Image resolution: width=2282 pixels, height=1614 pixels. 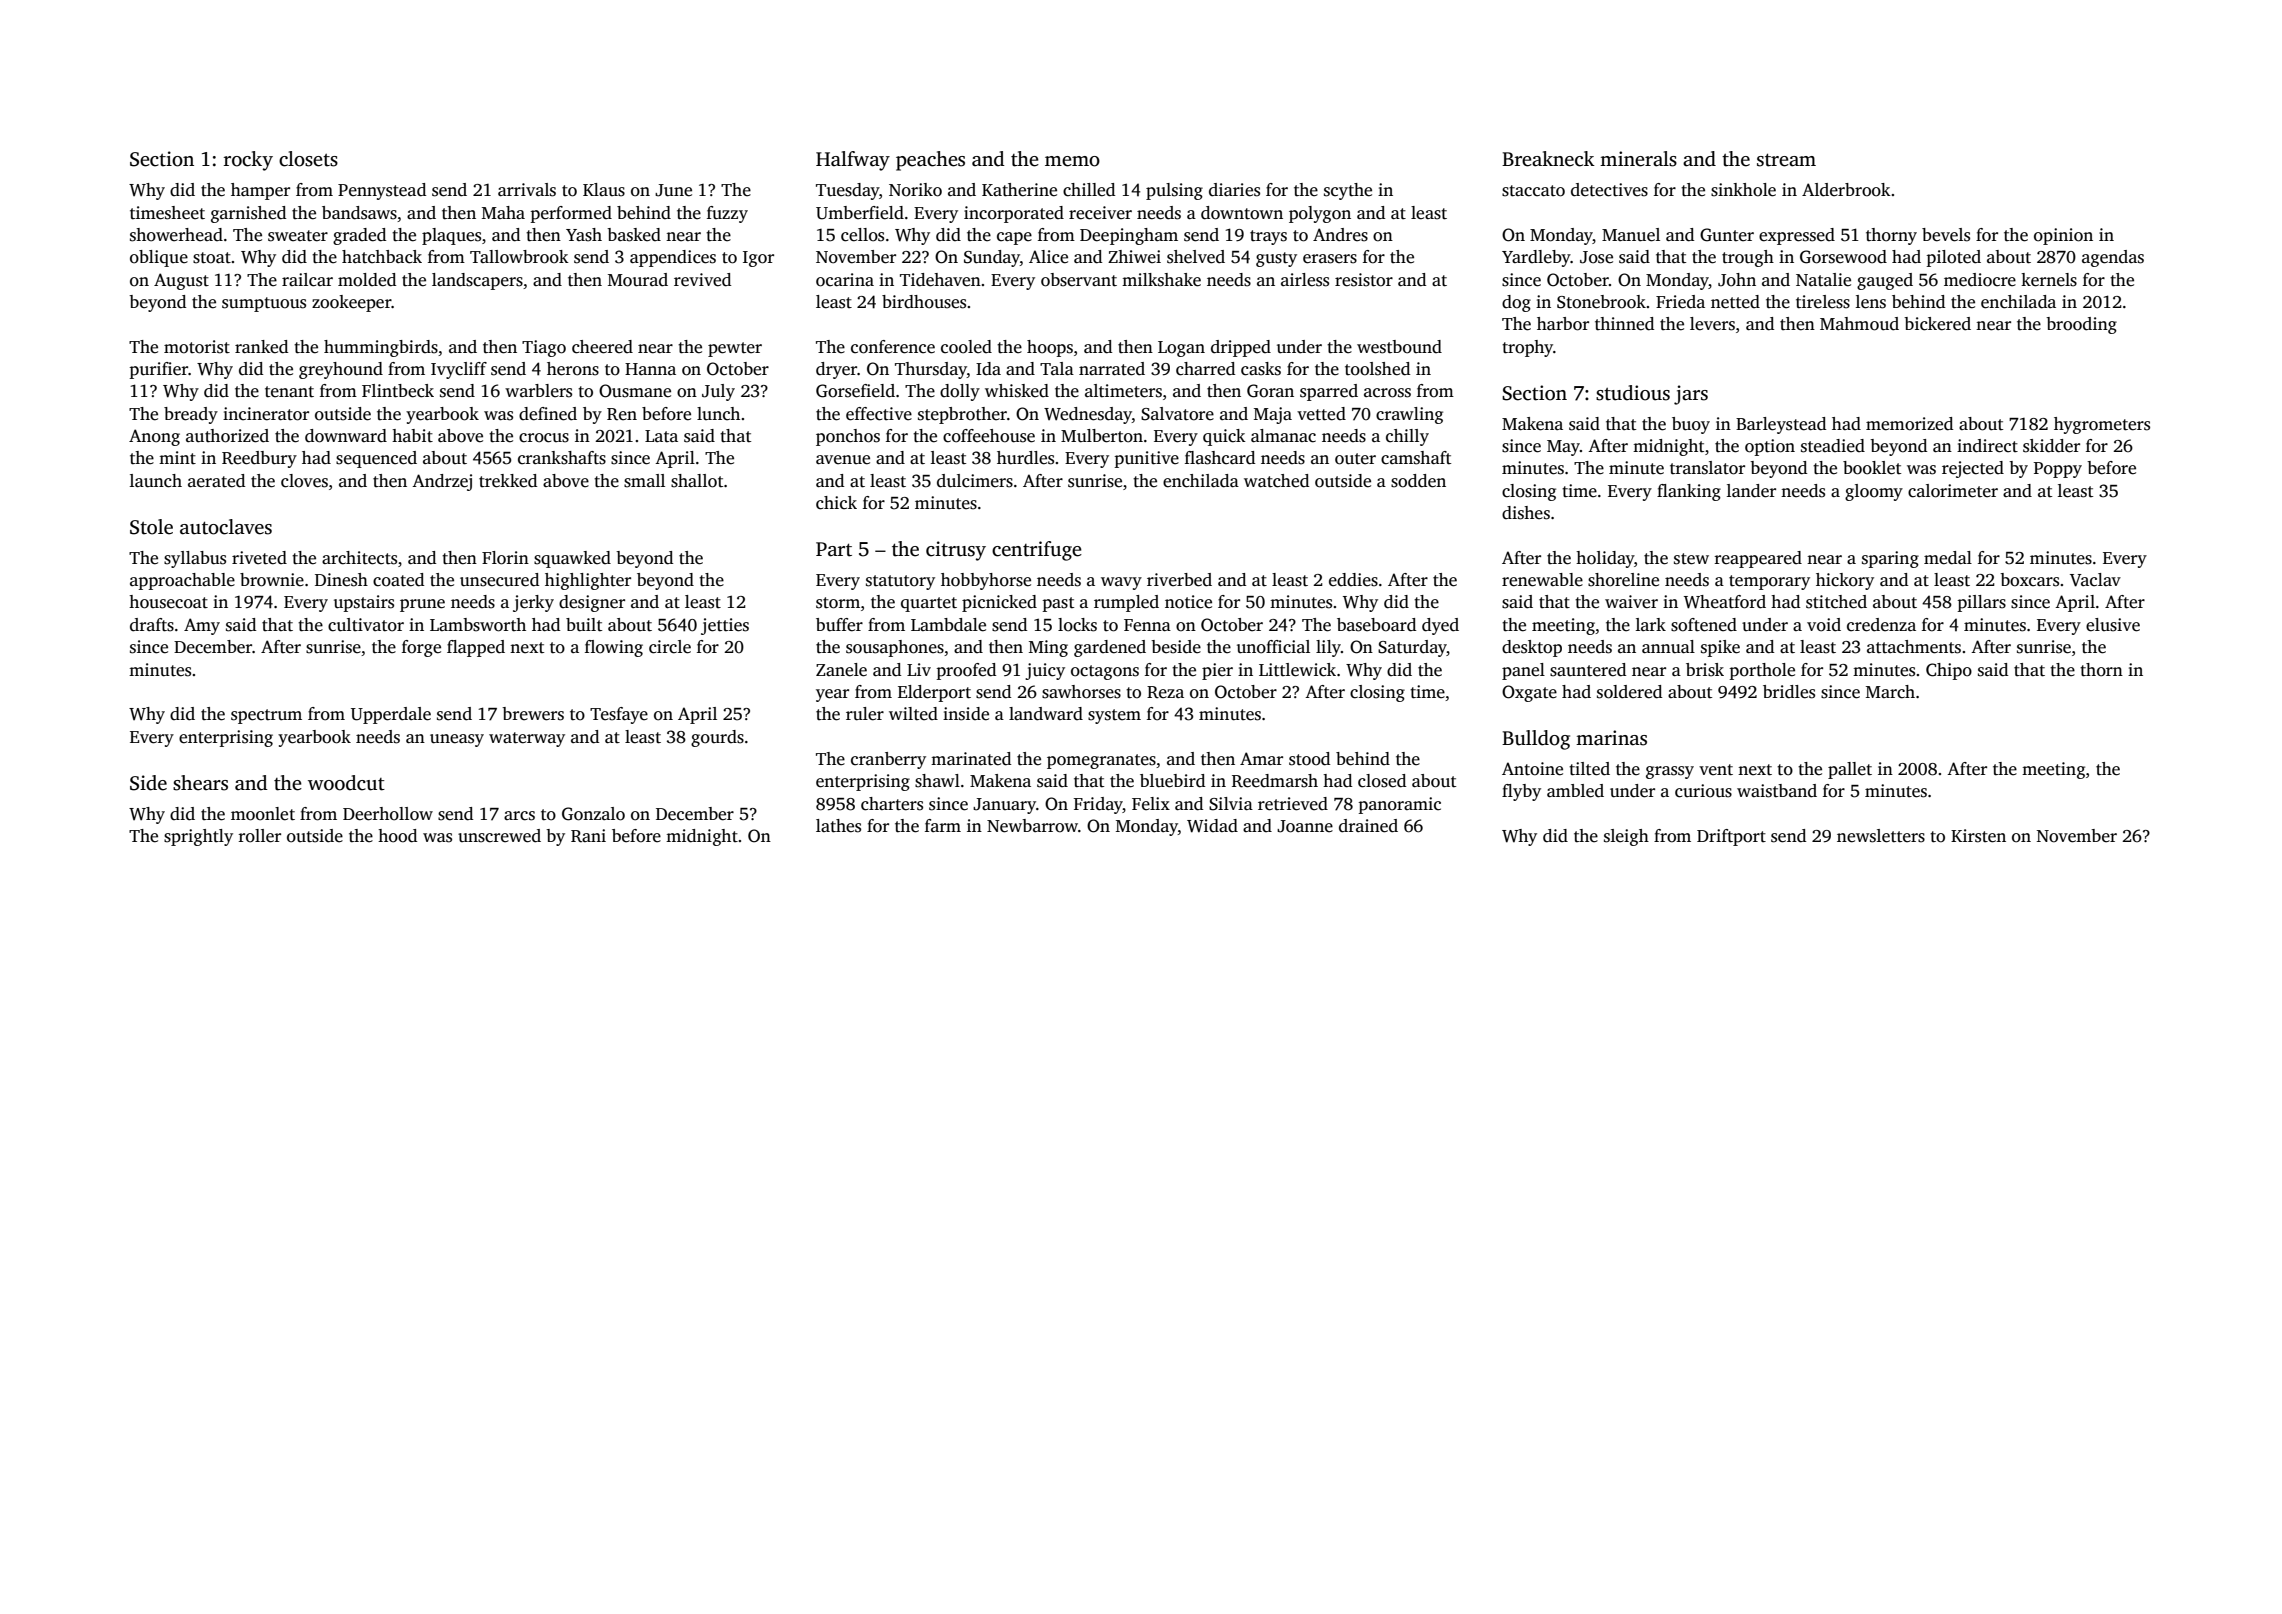 What do you see at coordinates (1691, 395) in the document?
I see `jars` at bounding box center [1691, 395].
